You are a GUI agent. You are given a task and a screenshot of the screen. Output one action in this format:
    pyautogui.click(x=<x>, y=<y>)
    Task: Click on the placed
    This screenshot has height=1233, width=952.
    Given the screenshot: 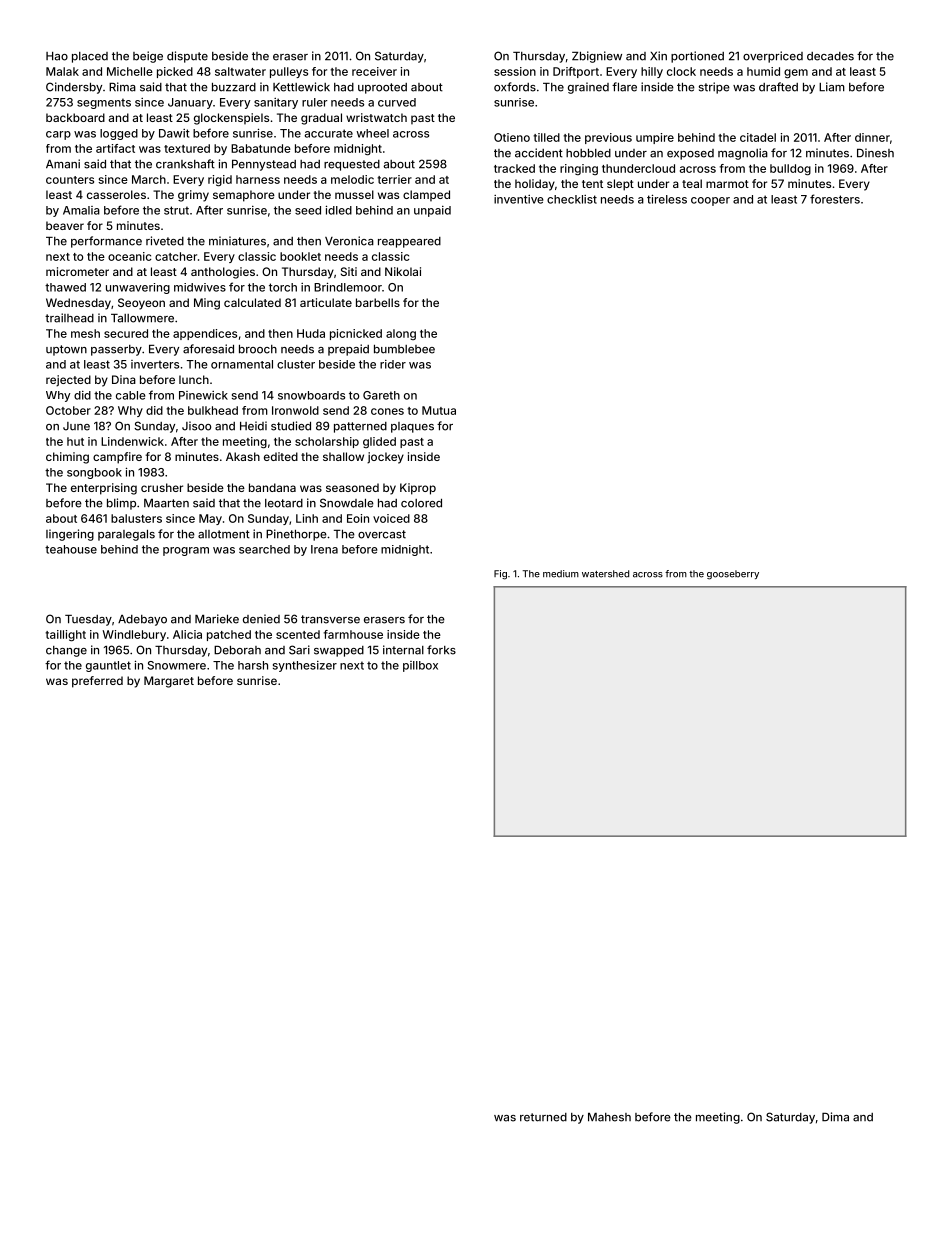 What is the action you would take?
    pyautogui.click(x=90, y=57)
